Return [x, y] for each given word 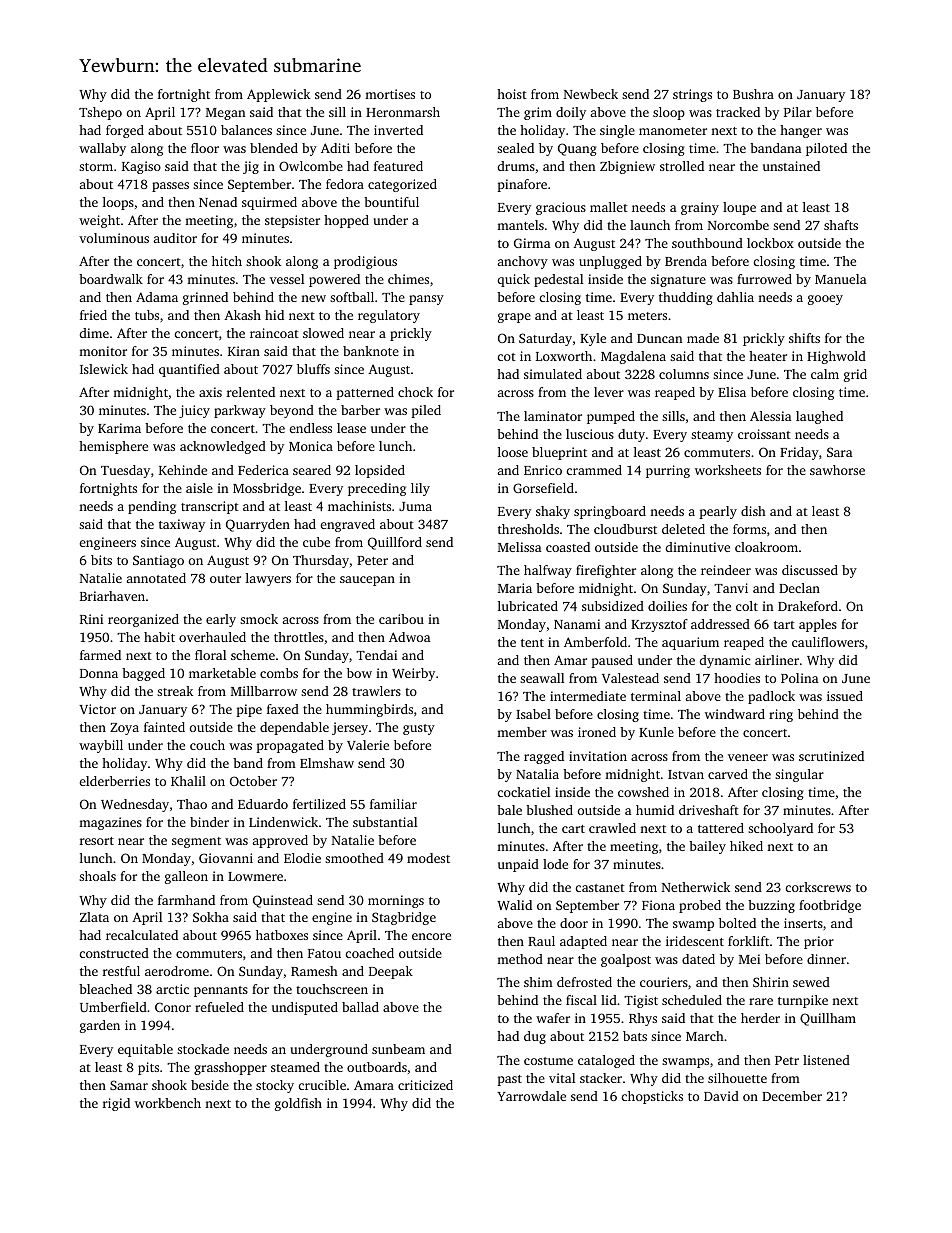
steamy [712, 436]
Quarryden [258, 525]
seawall [542, 678]
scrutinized [831, 756]
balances [246, 130]
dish [753, 511]
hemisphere [113, 447]
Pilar [798, 112]
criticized [425, 1085]
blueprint [559, 453]
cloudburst [625, 529]
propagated [290, 746]
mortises [390, 94]
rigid [116, 1104]
